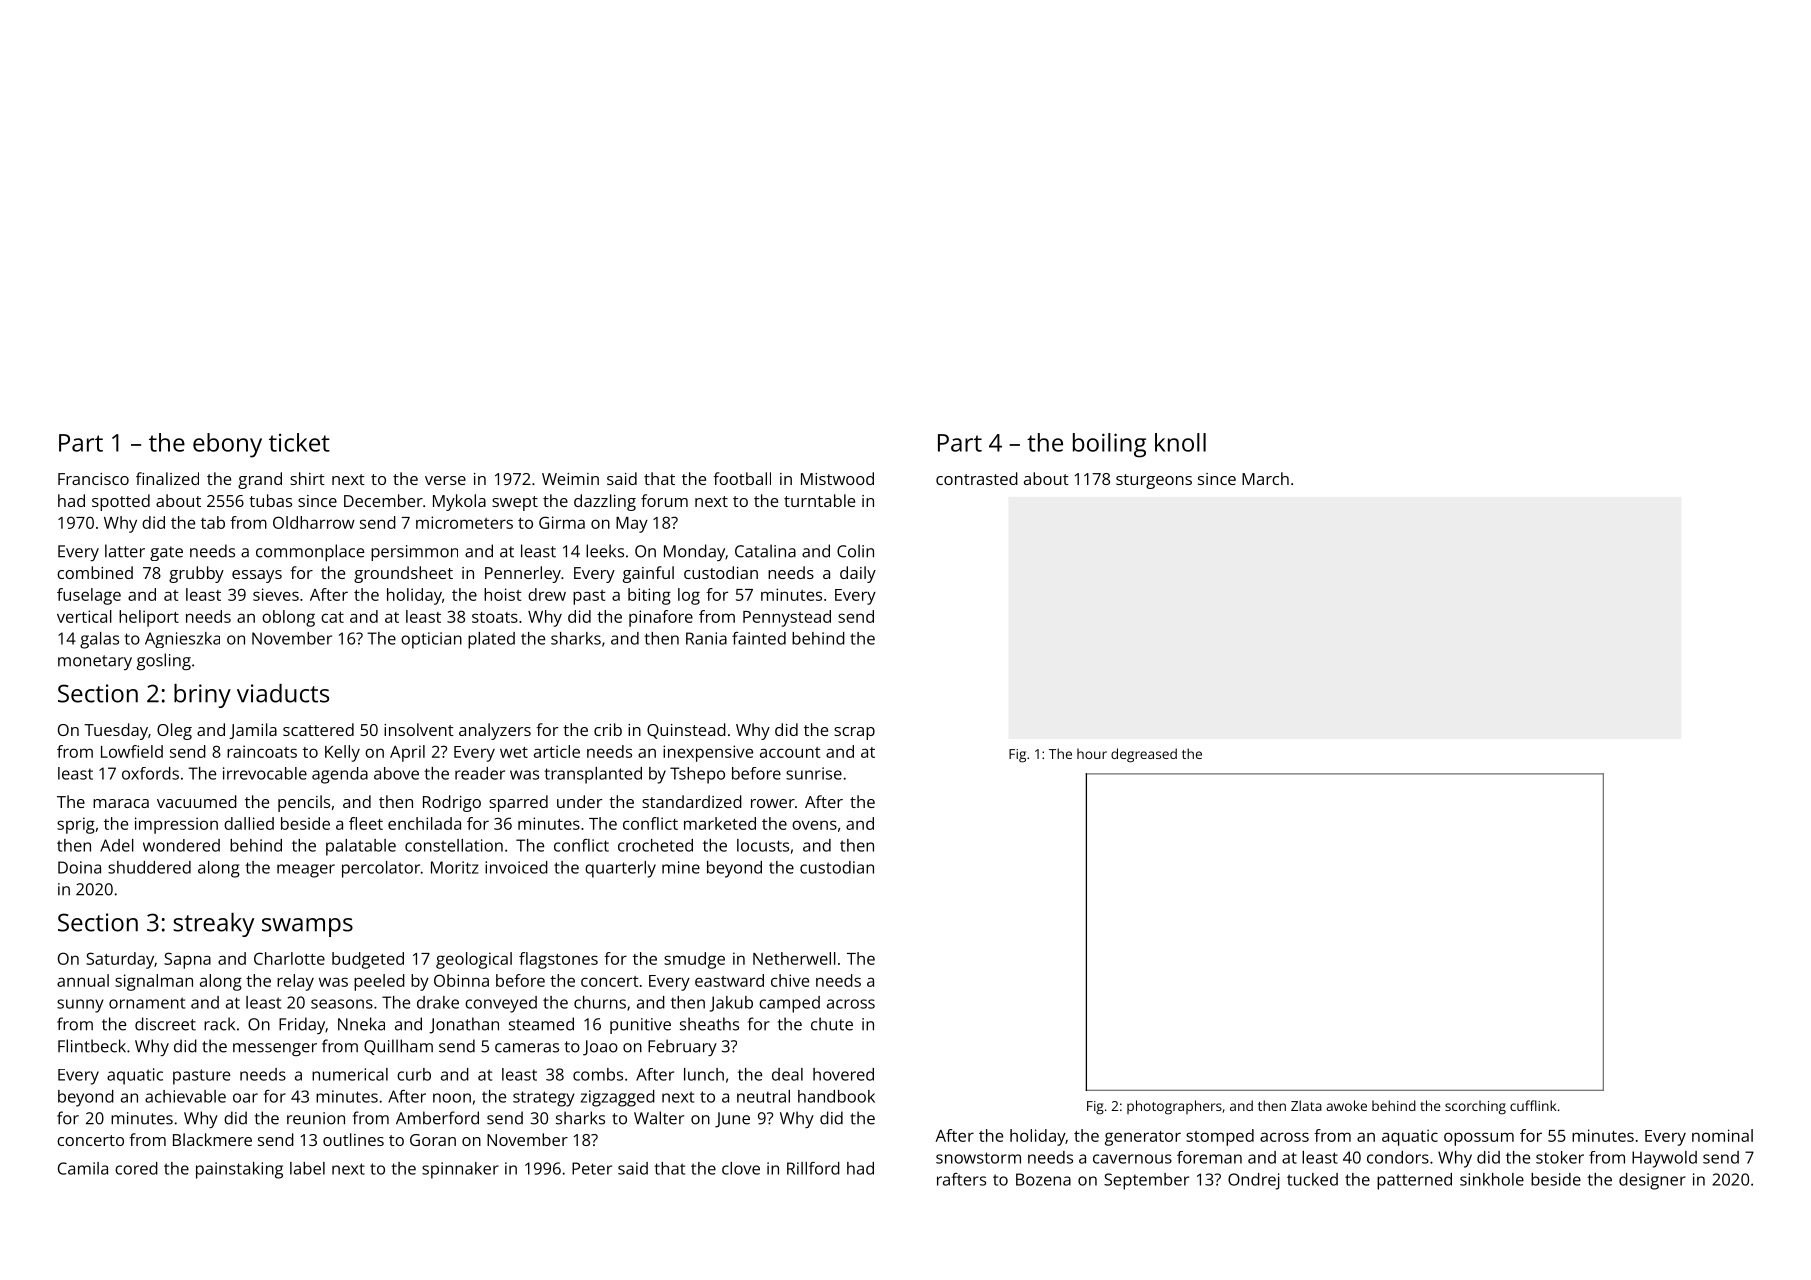  Describe the element at coordinates (307, 1168) in the document. I see `label` at that location.
